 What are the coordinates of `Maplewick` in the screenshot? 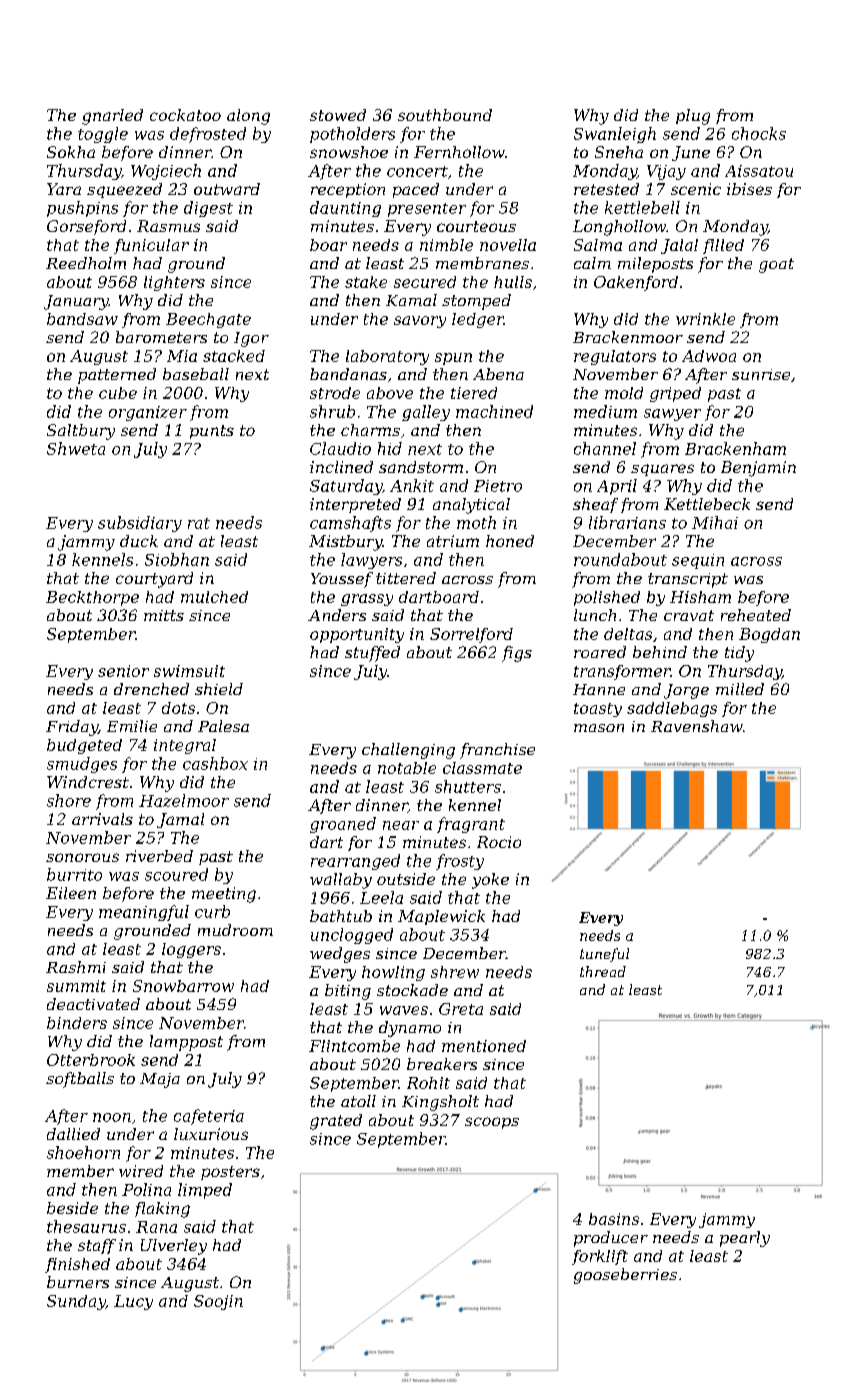 It's located at (441, 917).
